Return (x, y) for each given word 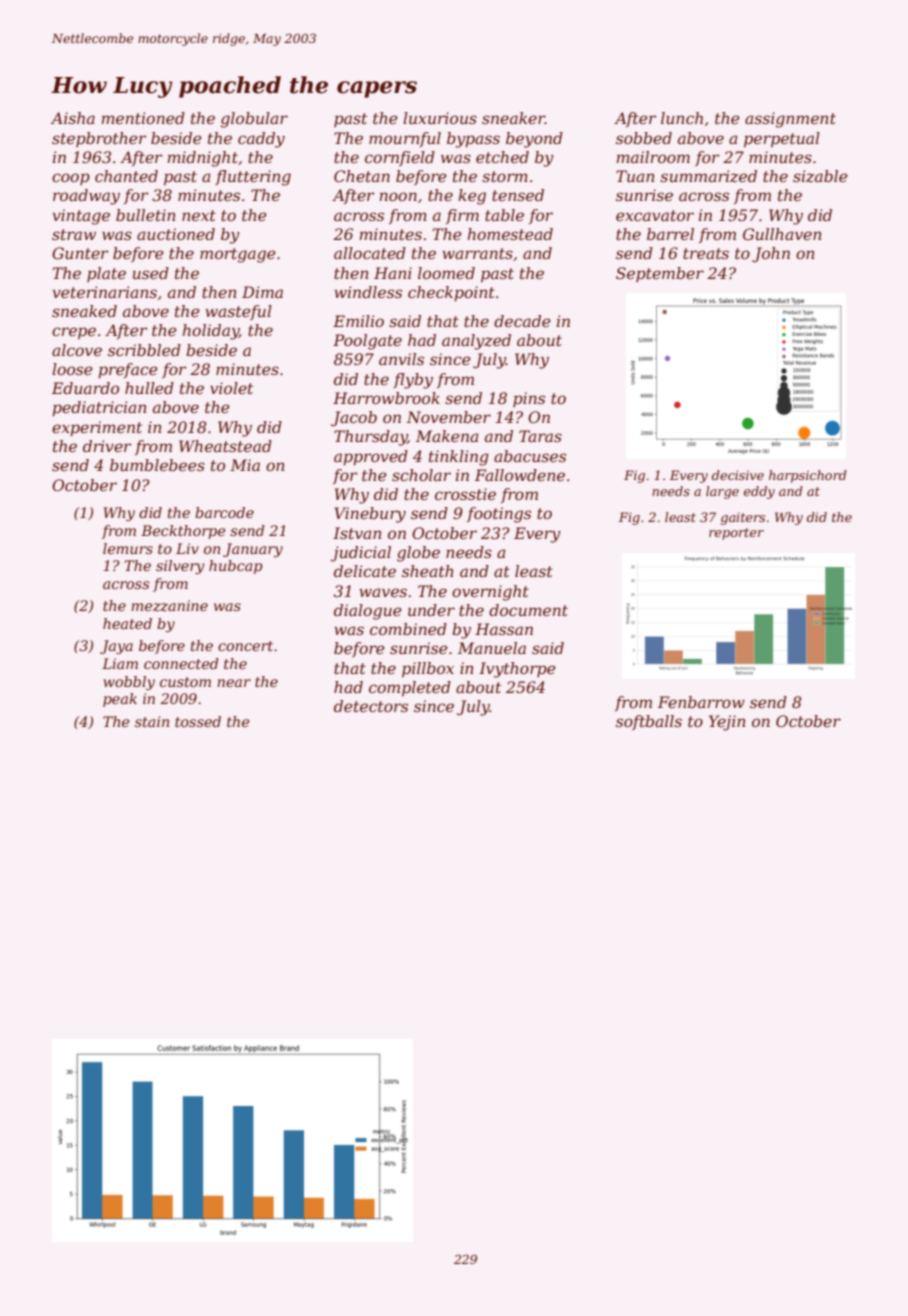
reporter (736, 534)
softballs (649, 722)
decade (522, 321)
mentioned (143, 118)
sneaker (513, 118)
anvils (401, 359)
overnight (490, 593)
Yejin (727, 723)
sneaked (84, 311)
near (234, 683)
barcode (224, 512)
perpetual (782, 140)
